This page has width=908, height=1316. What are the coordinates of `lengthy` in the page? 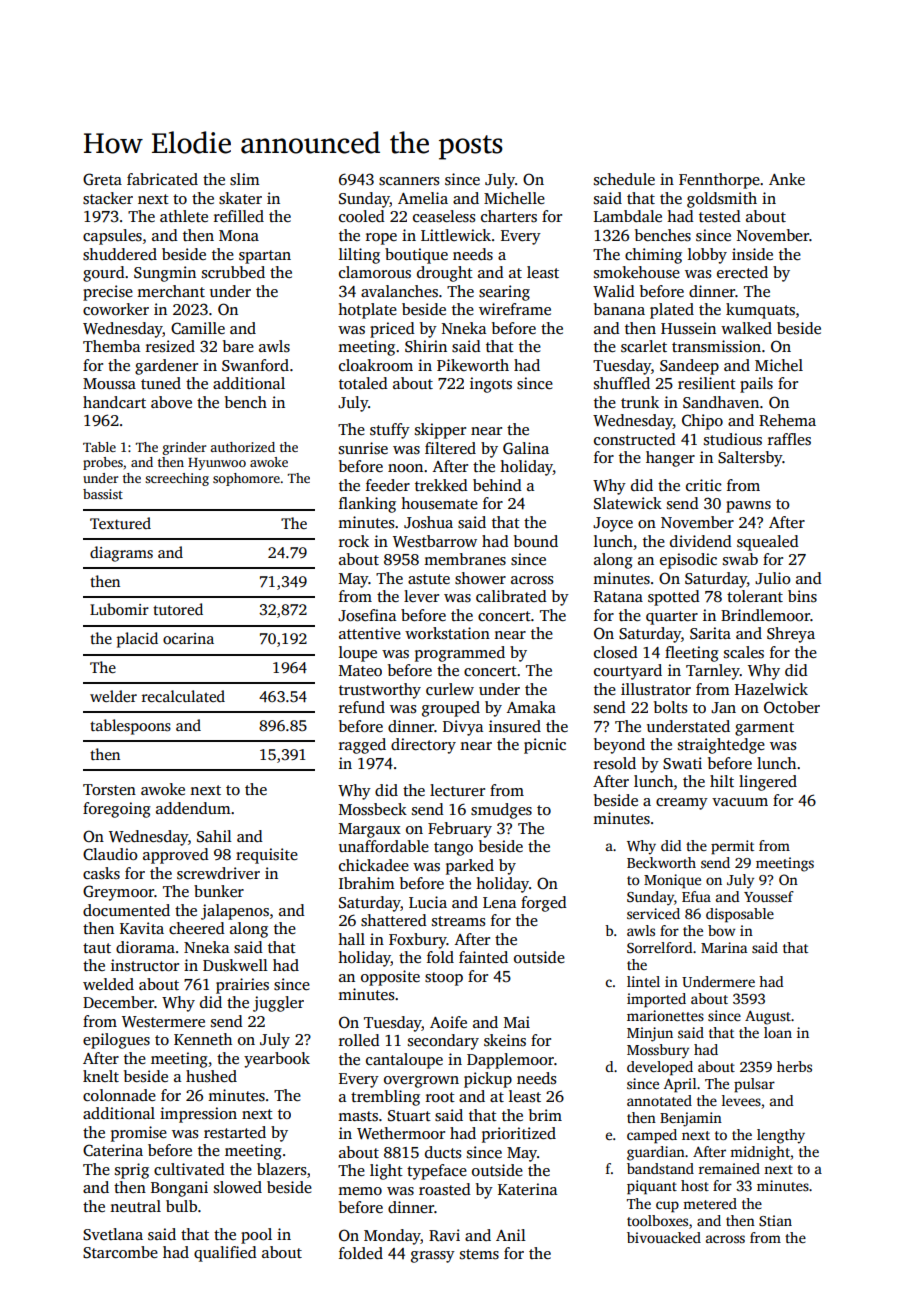 It's located at (781, 1136).
